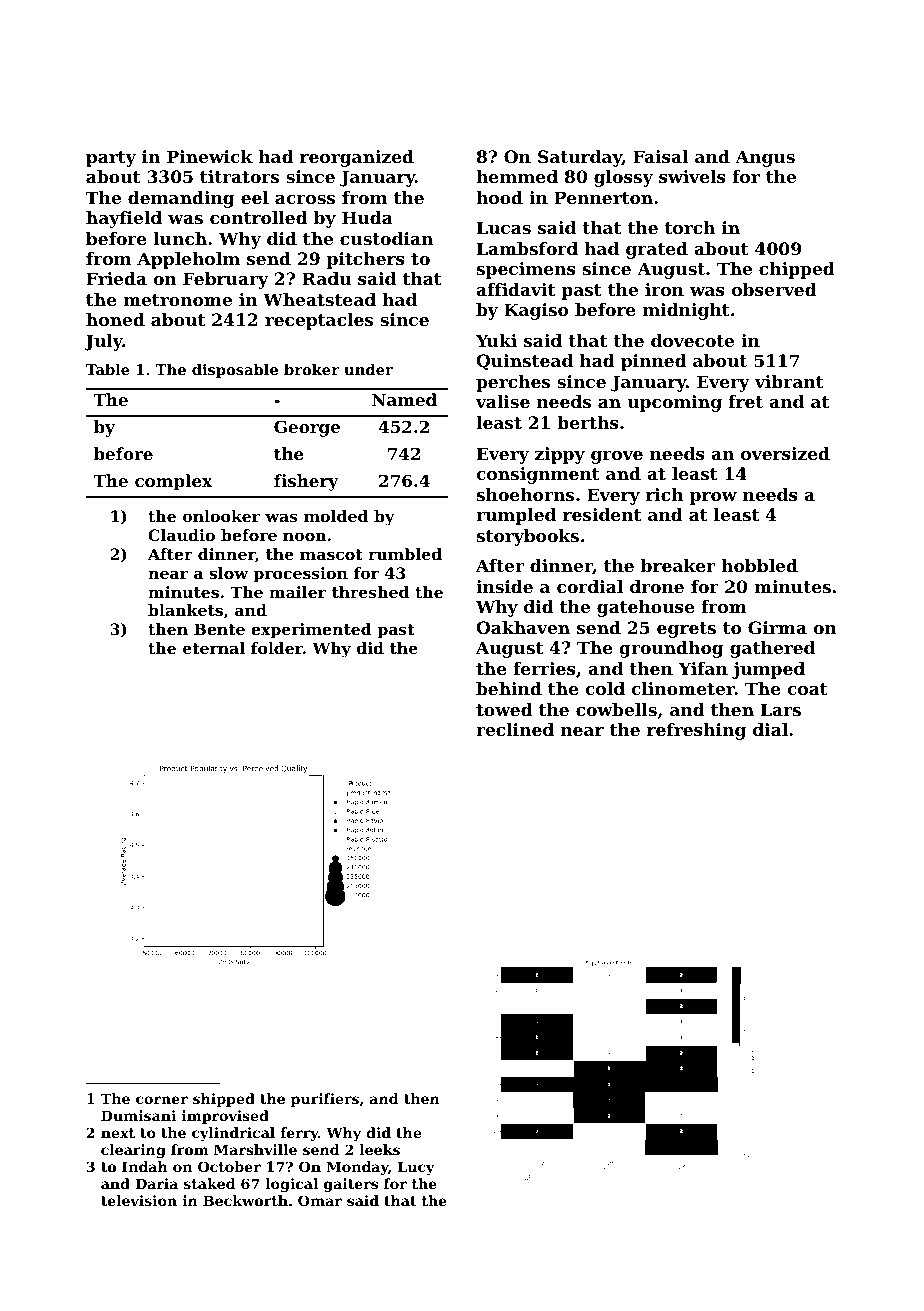 This image has height=1311, width=924. I want to click on television, so click(139, 1200).
